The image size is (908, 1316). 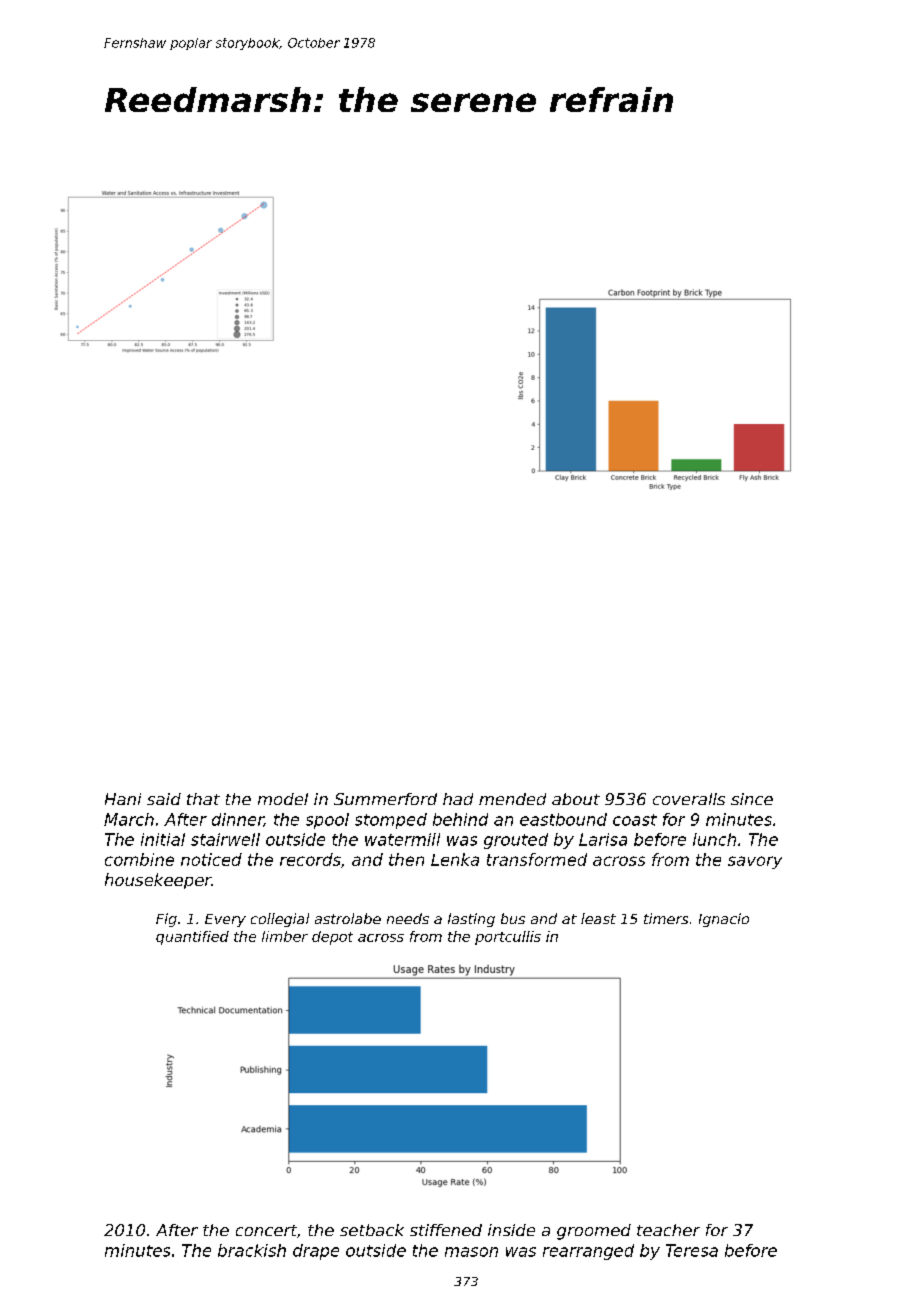 What do you see at coordinates (406, 859) in the screenshot?
I see `then` at bounding box center [406, 859].
